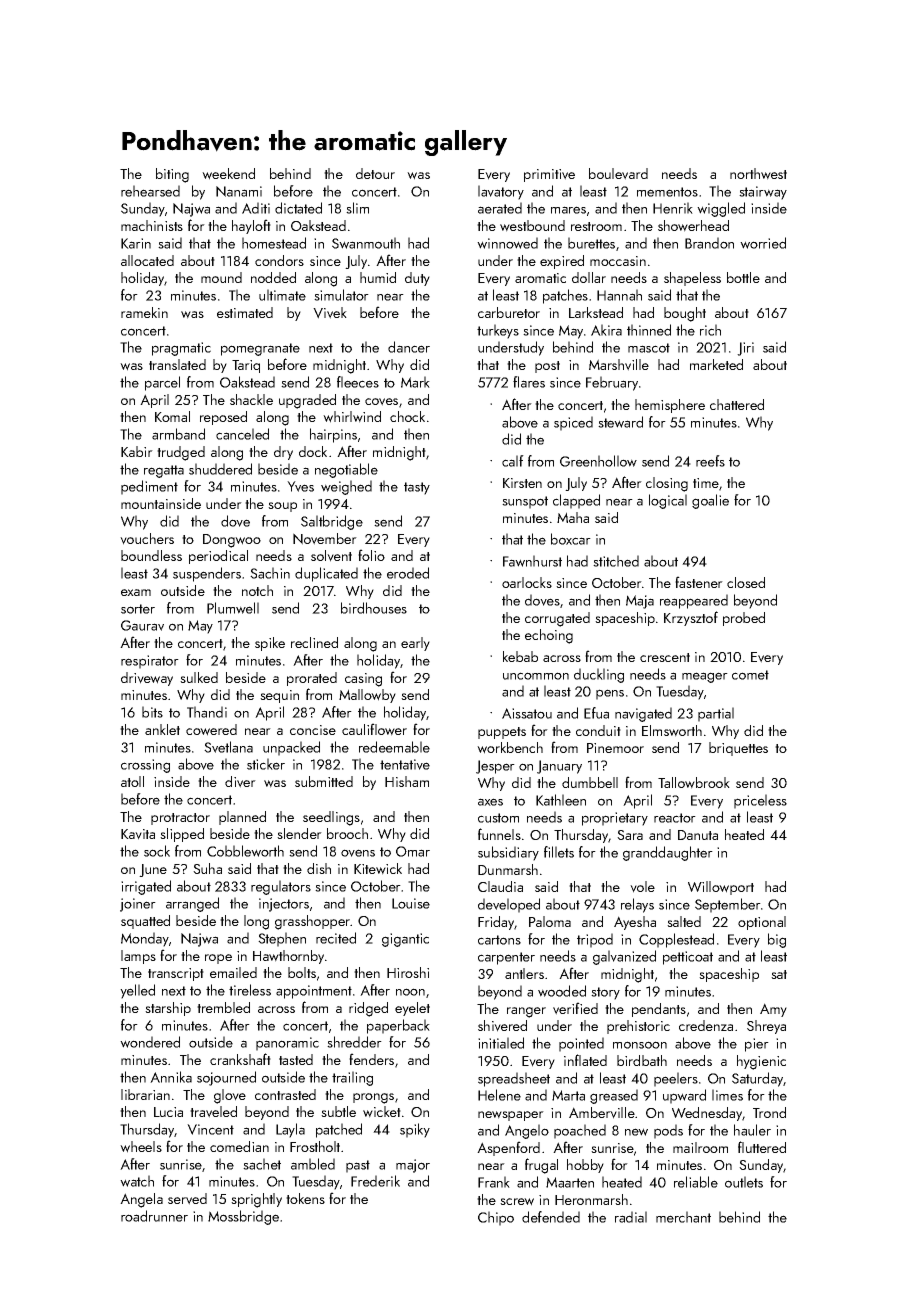 The width and height of the screenshot is (908, 1316). What do you see at coordinates (716, 714) in the screenshot?
I see `partial` at bounding box center [716, 714].
